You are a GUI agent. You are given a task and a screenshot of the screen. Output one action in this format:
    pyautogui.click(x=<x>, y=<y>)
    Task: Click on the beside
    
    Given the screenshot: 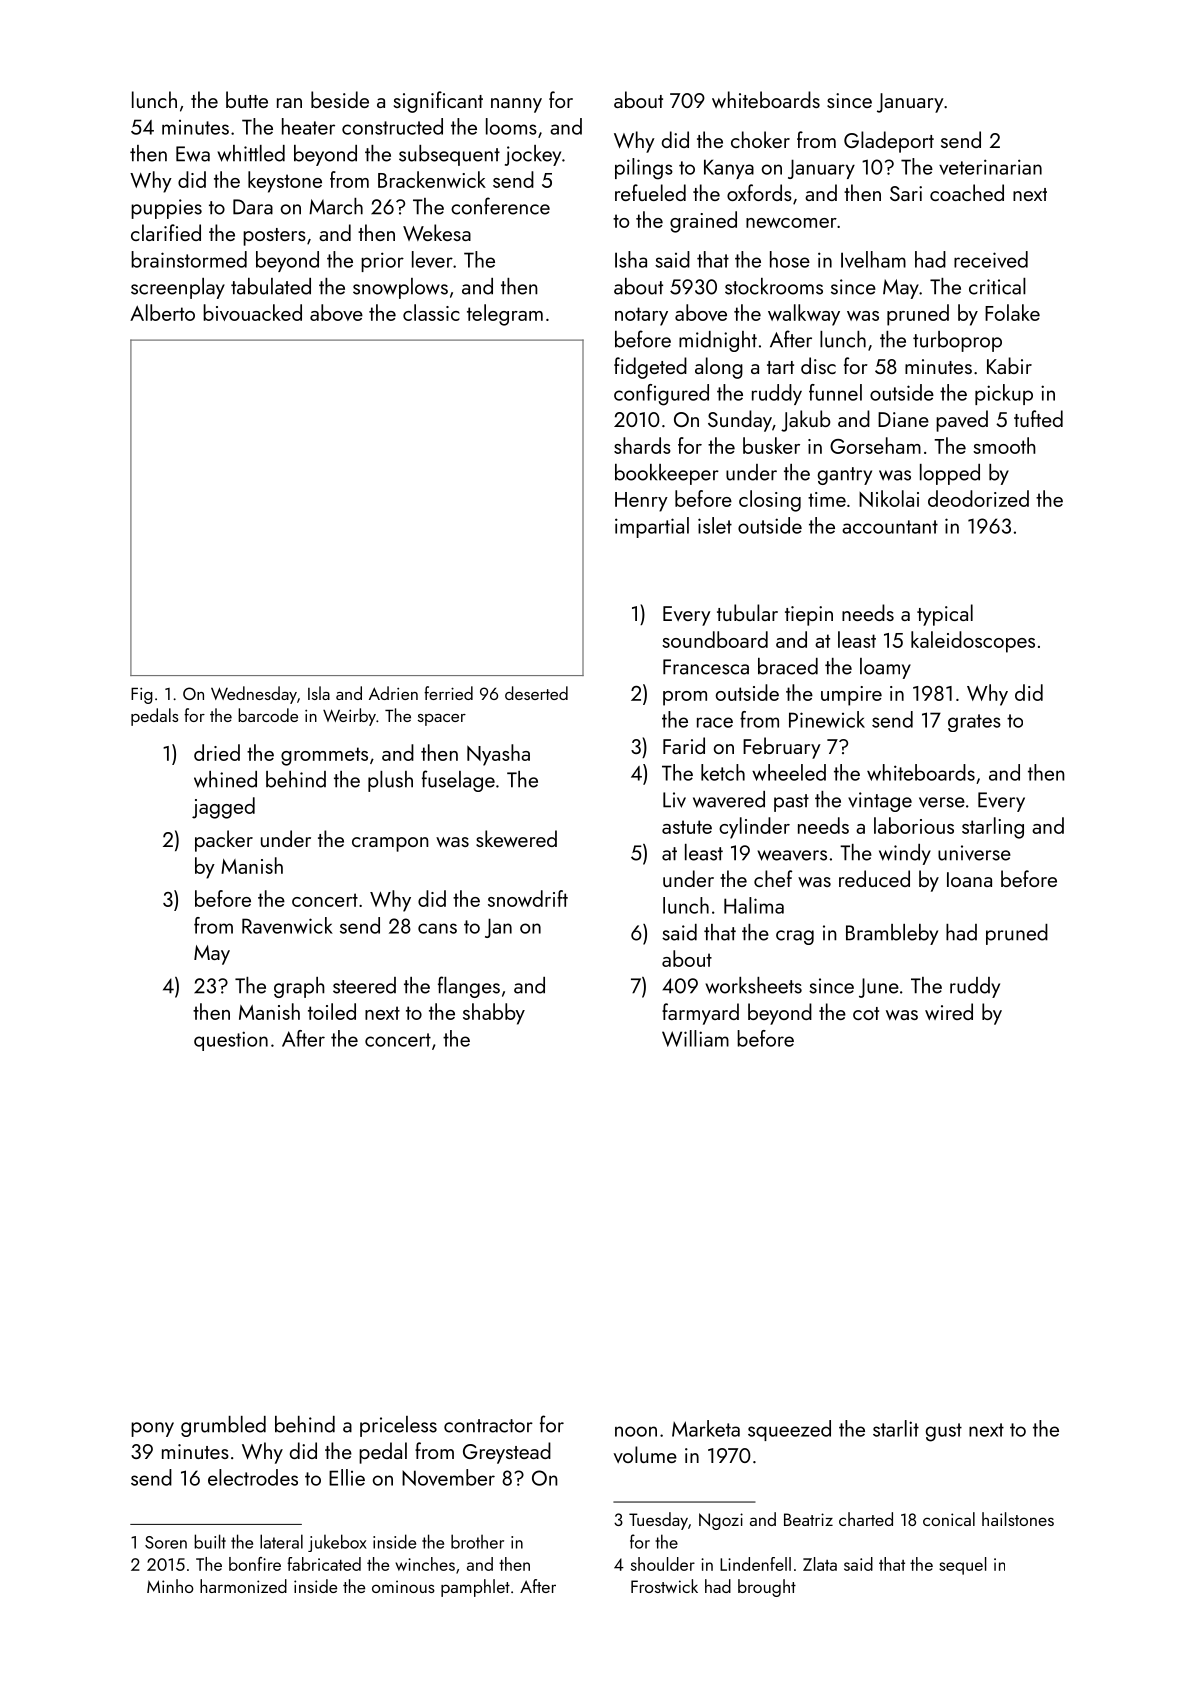 What is the action you would take?
    pyautogui.click(x=340, y=99)
